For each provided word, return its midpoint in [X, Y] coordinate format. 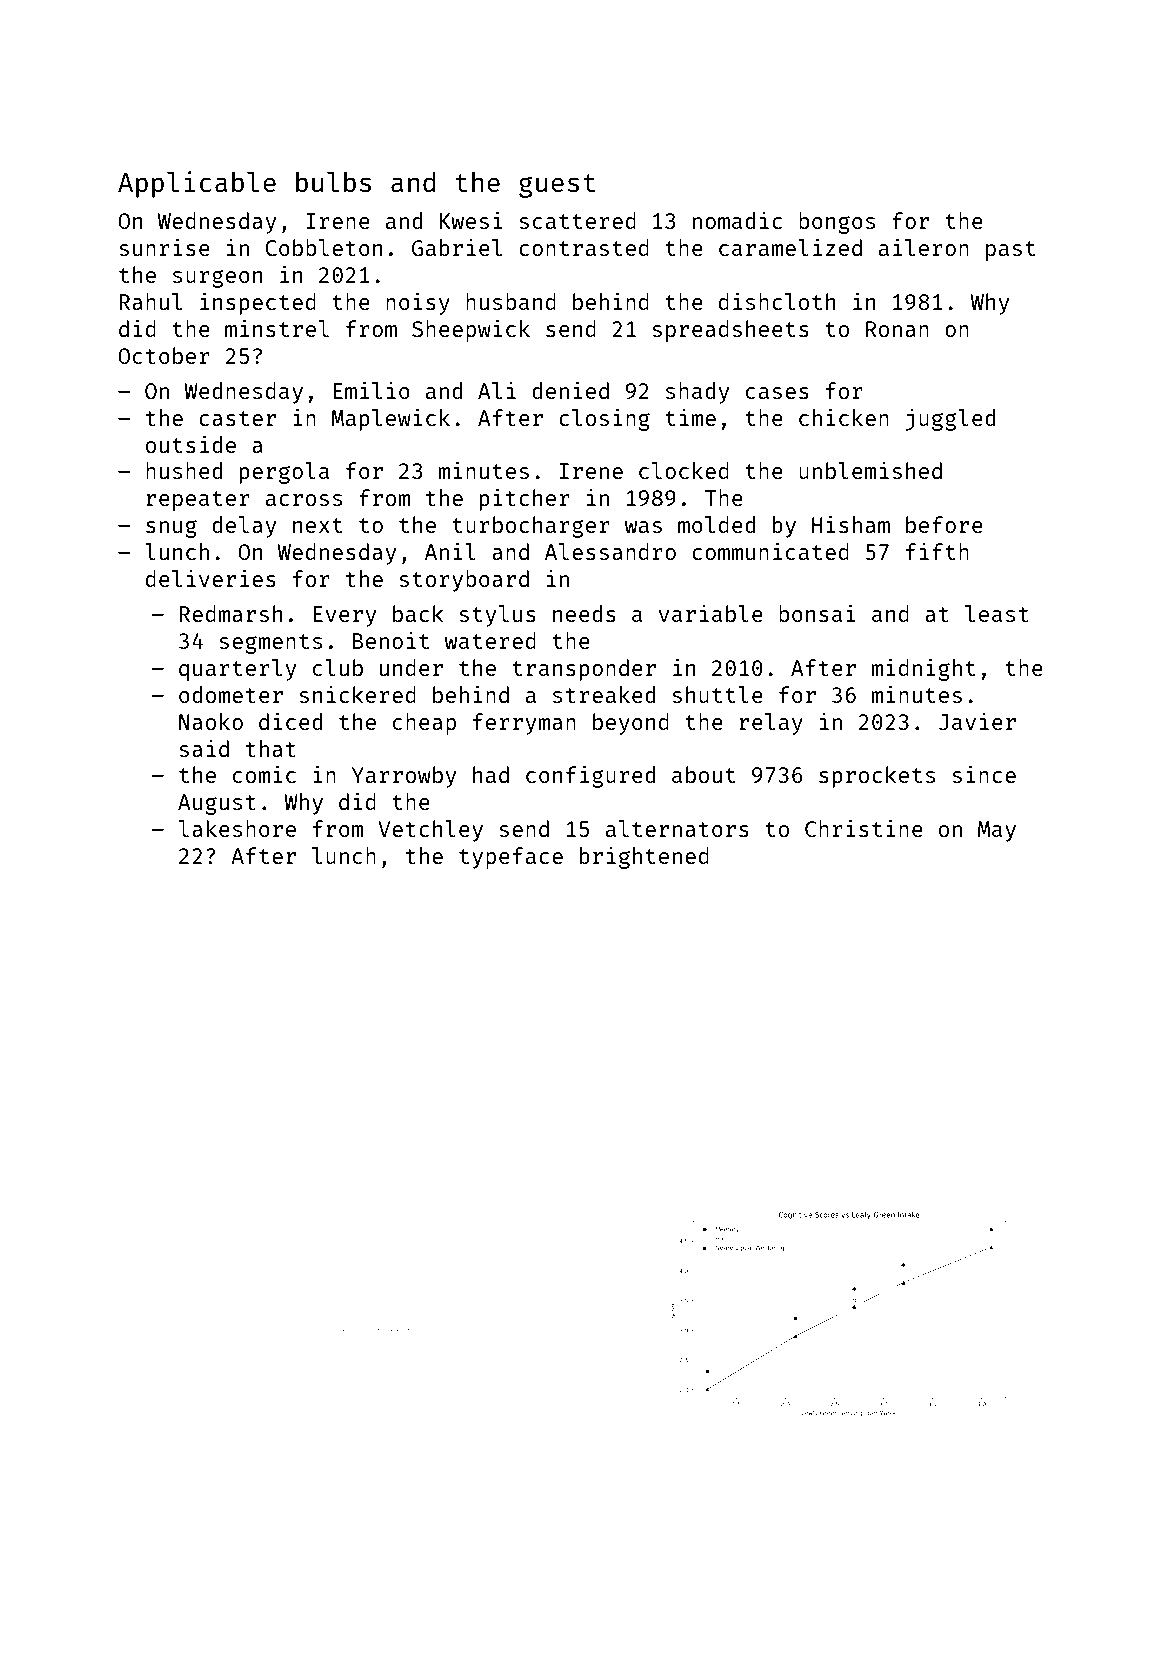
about [704, 774]
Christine [864, 828]
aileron [924, 247]
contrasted [584, 247]
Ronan [897, 329]
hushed [184, 470]
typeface [511, 858]
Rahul [151, 301]
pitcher [525, 499]
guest [557, 186]
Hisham [851, 524]
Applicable [197, 184]
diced [290, 721]
